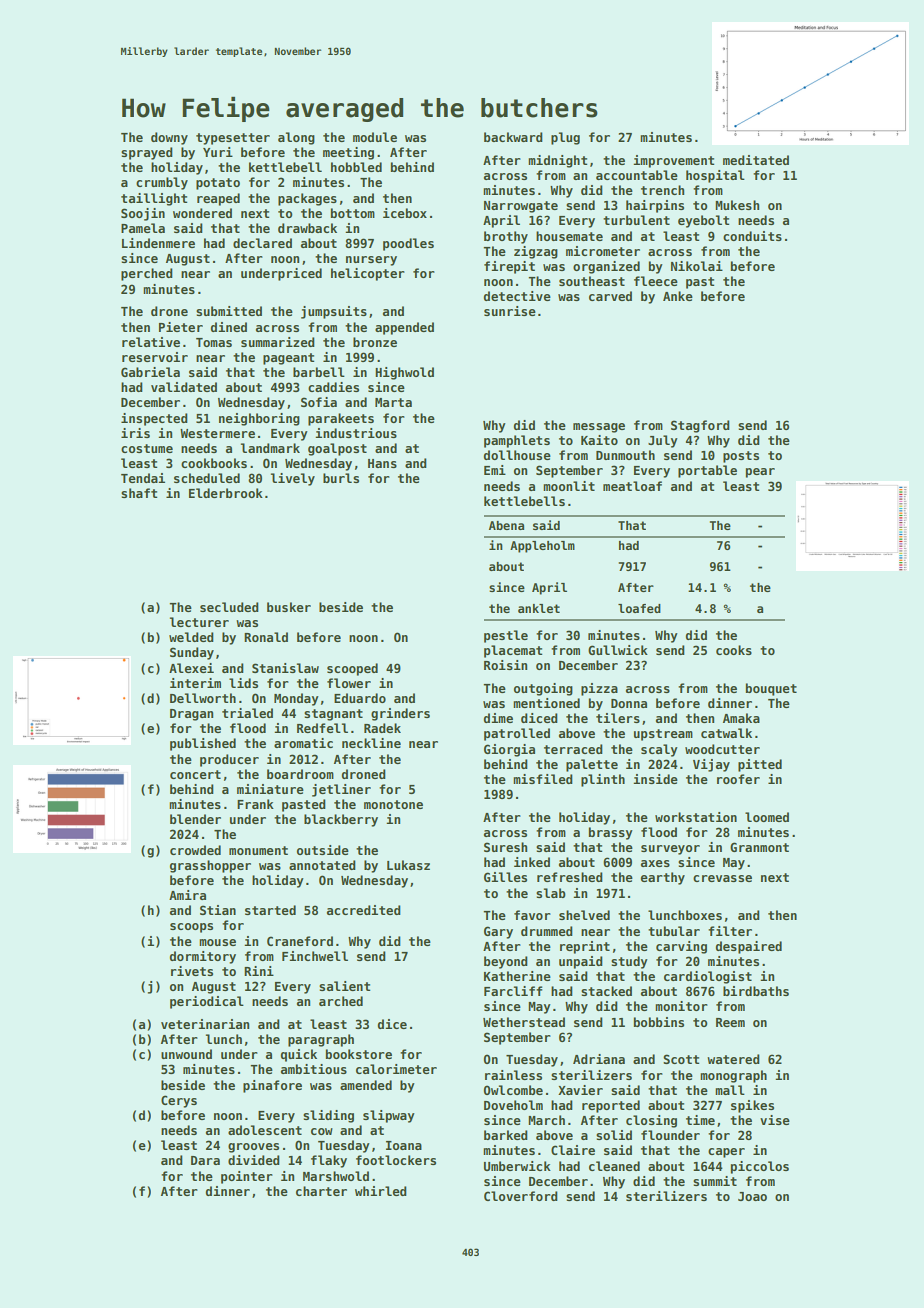 The height and width of the screenshot is (1308, 924). What do you see at coordinates (179, 1101) in the screenshot?
I see `Cerys` at bounding box center [179, 1101].
